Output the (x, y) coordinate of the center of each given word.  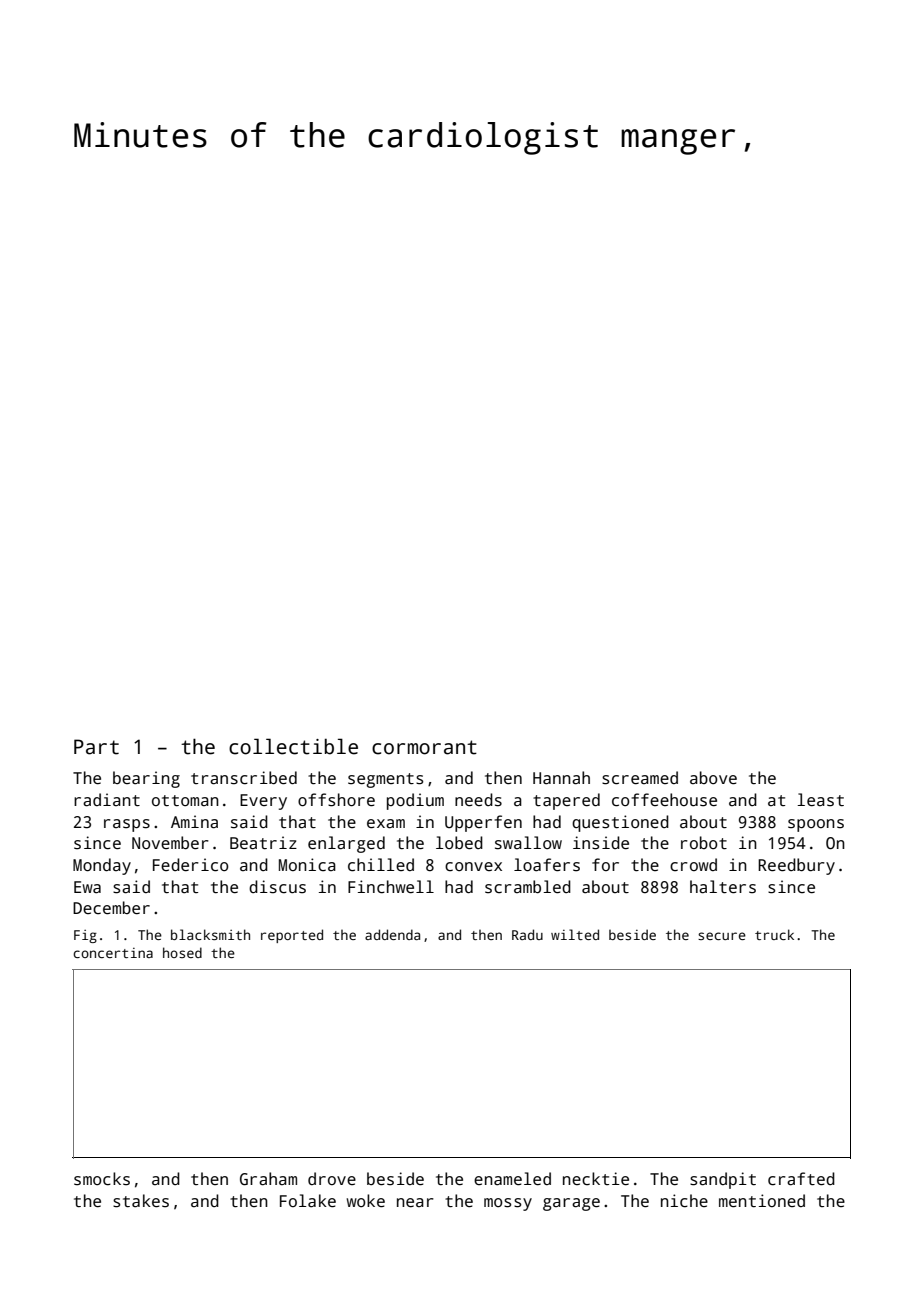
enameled (512, 1179)
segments (385, 780)
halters (723, 887)
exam (386, 824)
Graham (268, 1179)
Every (263, 802)
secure (722, 936)
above (713, 777)
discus (277, 887)
